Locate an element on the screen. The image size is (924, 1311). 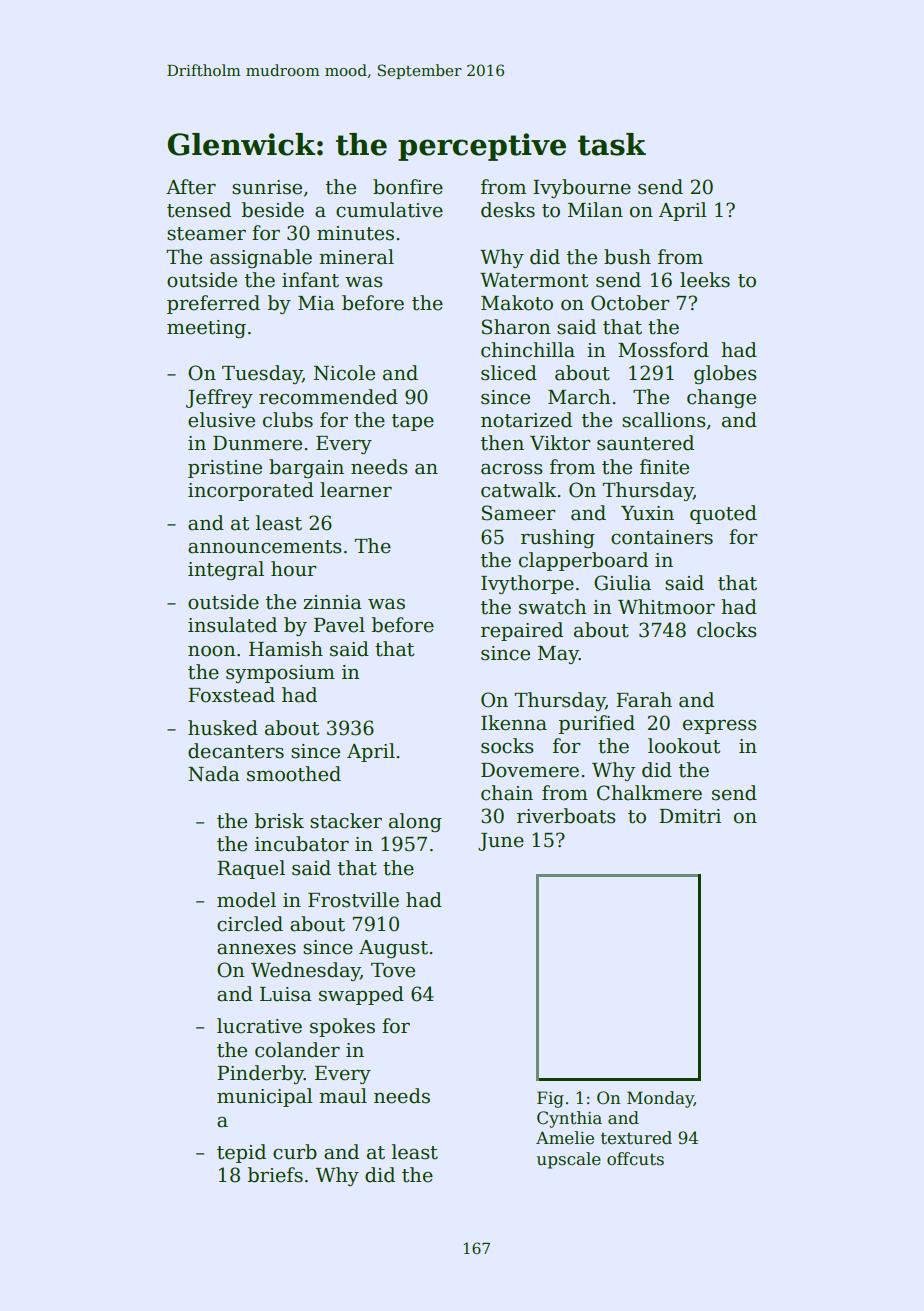
express is located at coordinates (720, 727).
